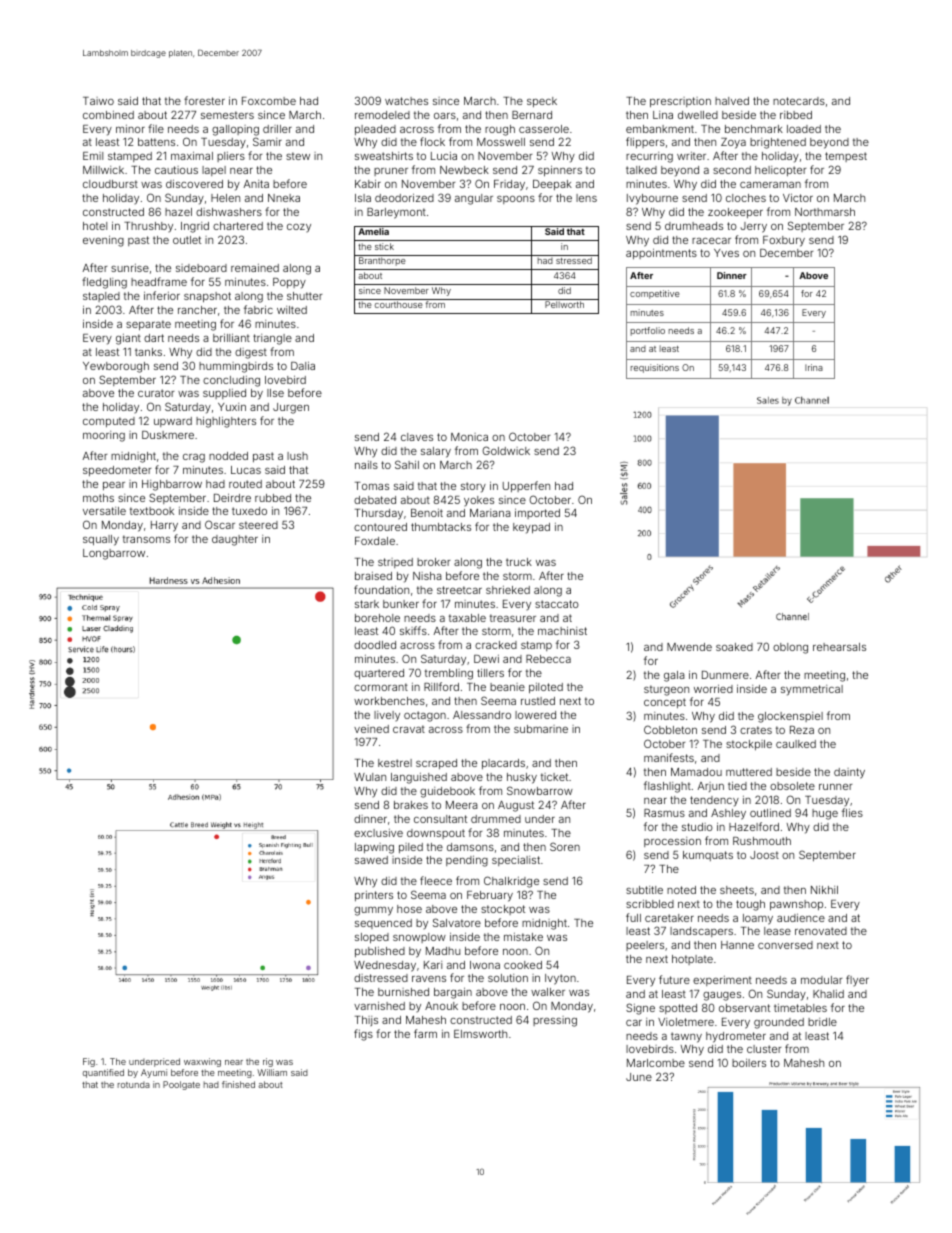 This screenshot has width=952, height=1233. What do you see at coordinates (652, 199) in the screenshot?
I see `Ivybourne` at bounding box center [652, 199].
